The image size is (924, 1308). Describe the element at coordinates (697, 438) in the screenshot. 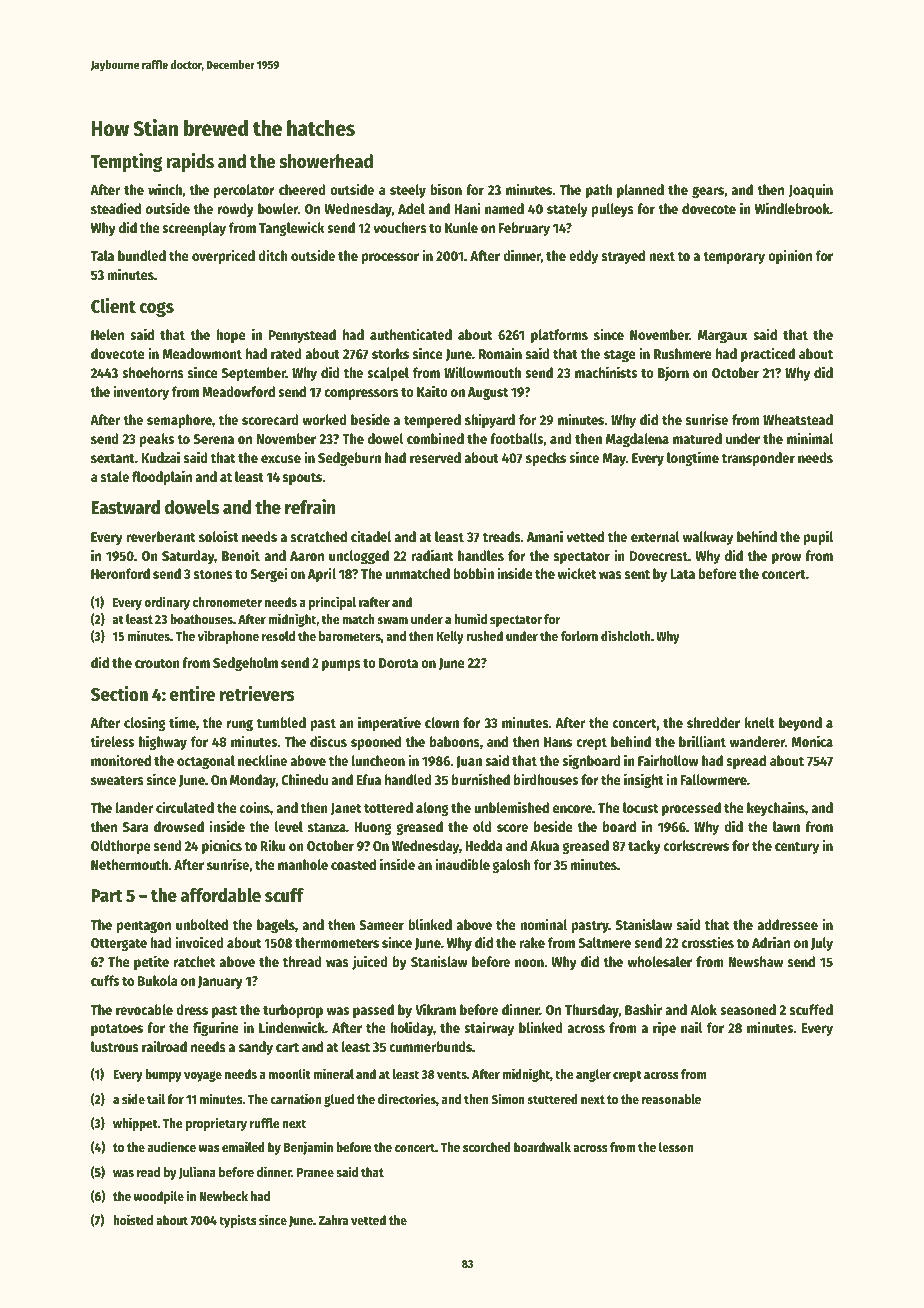

I see `matured` at that location.
